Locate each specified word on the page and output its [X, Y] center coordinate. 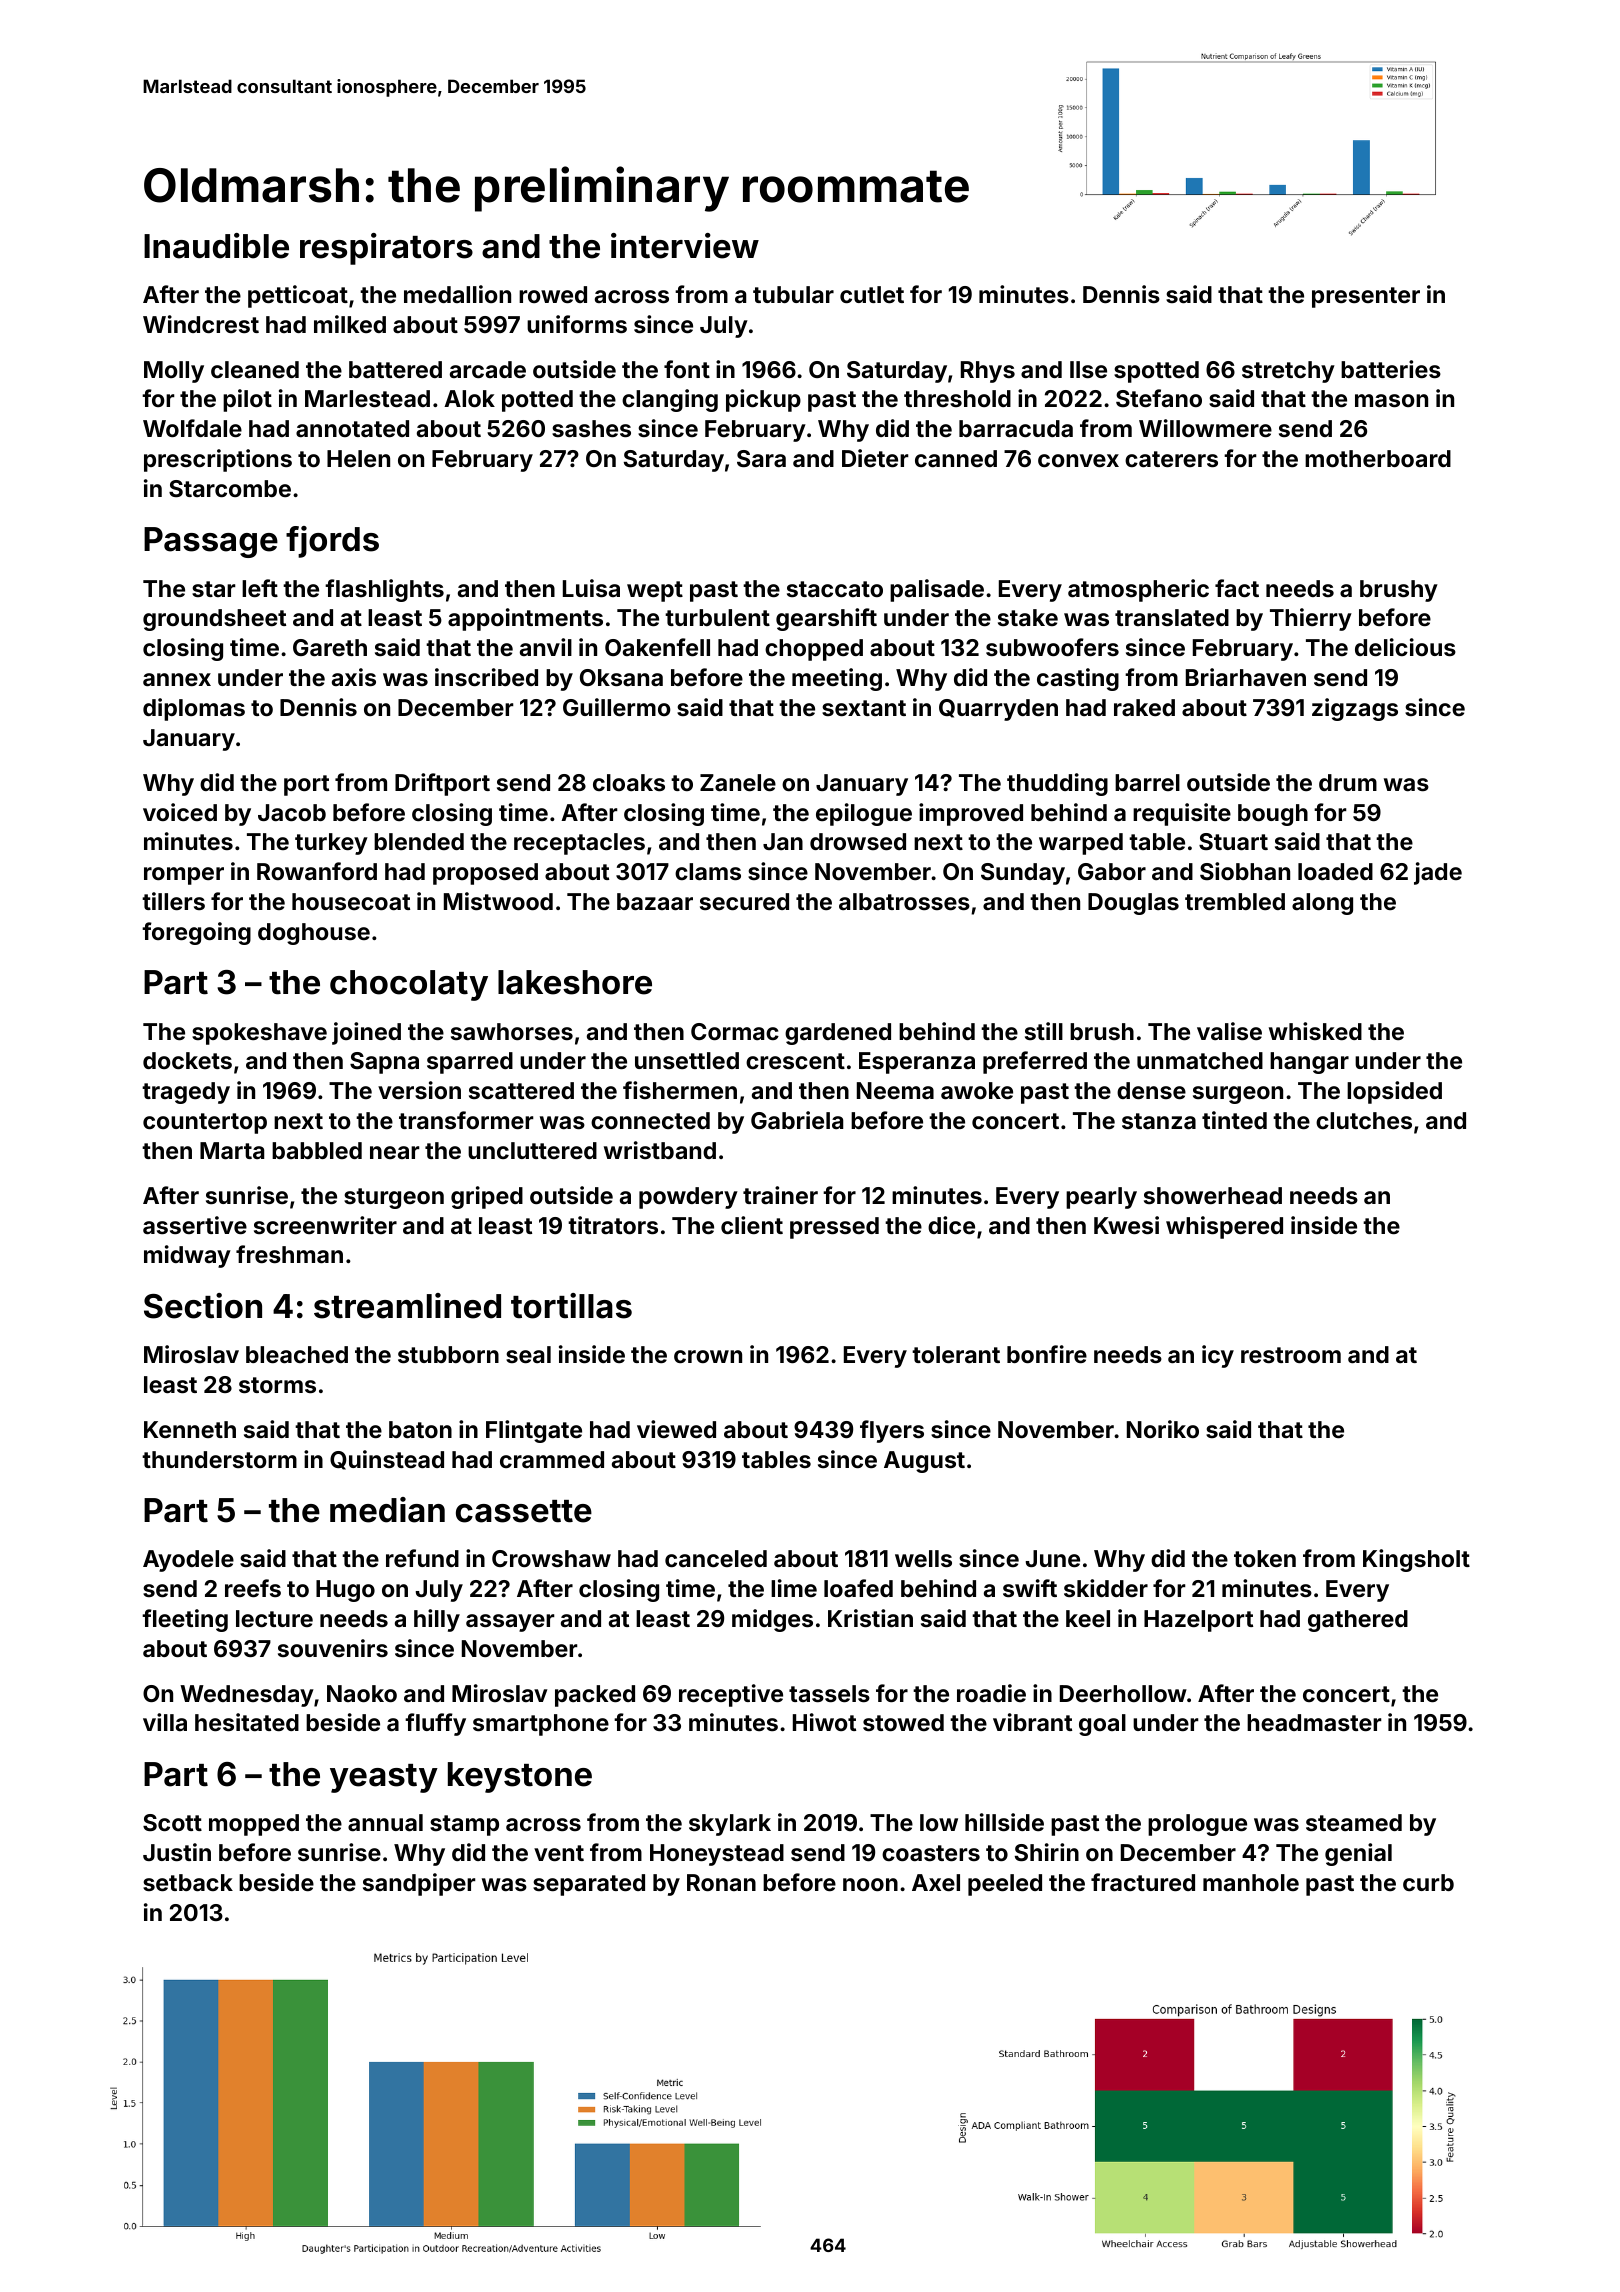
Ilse [1088, 369]
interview [685, 246]
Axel [936, 1882]
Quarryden [998, 710]
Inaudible [216, 246]
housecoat [351, 901]
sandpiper [419, 1884]
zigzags [1355, 709]
